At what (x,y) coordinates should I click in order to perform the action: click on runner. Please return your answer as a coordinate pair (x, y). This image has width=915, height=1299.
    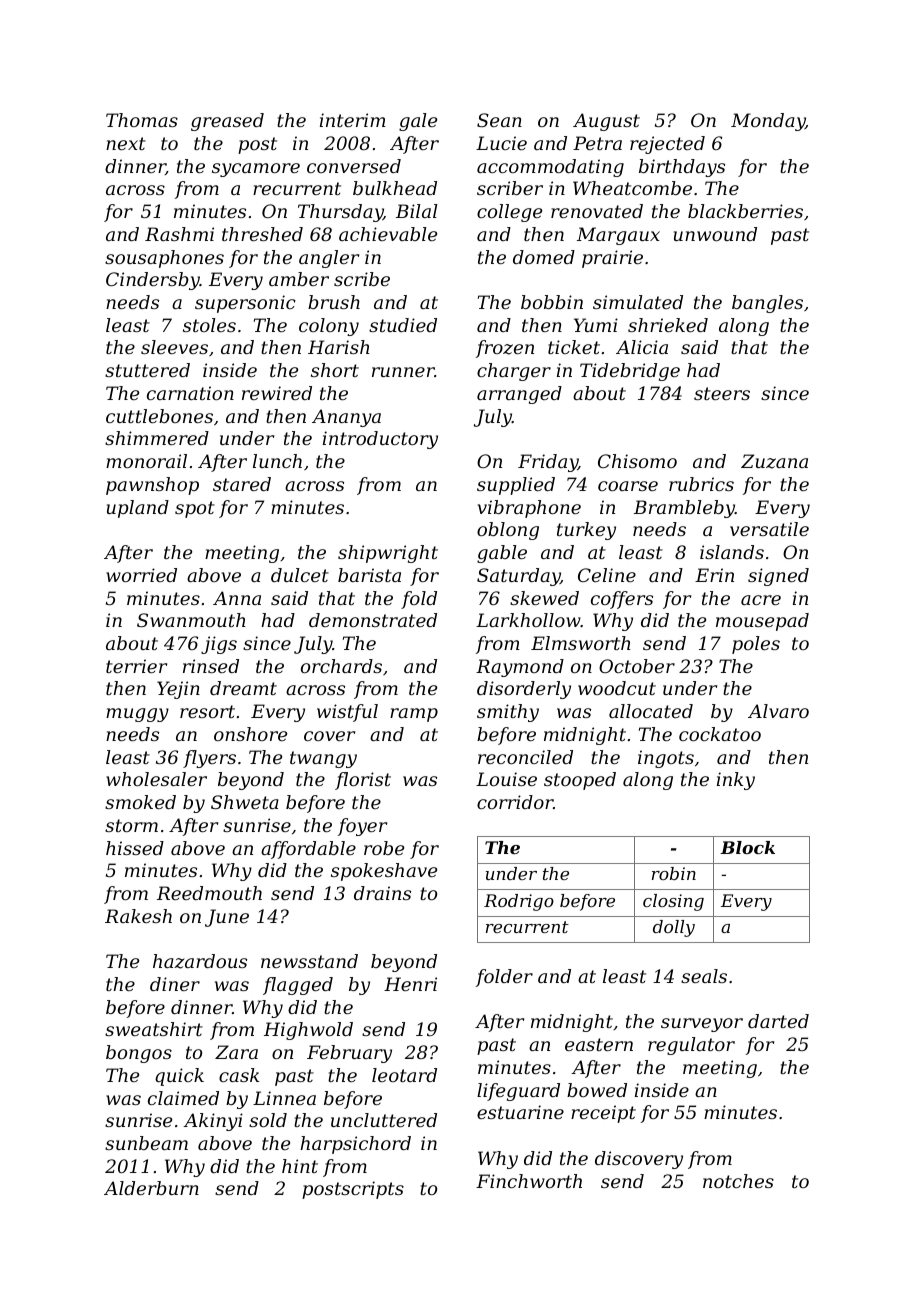
    Looking at the image, I should click on (403, 372).
